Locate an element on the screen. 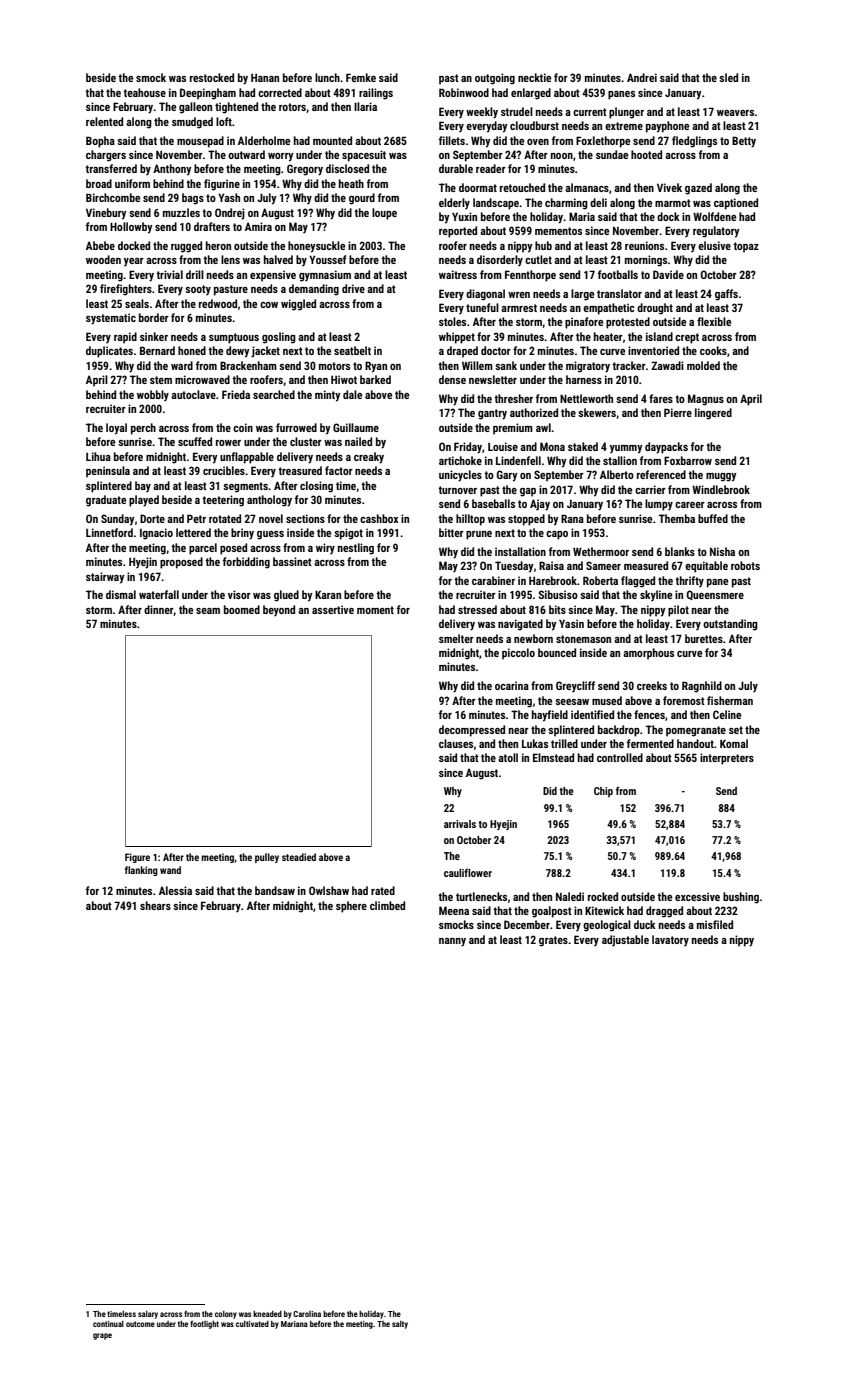 Image resolution: width=849 pixels, height=1400 pixels. creeks is located at coordinates (652, 685).
